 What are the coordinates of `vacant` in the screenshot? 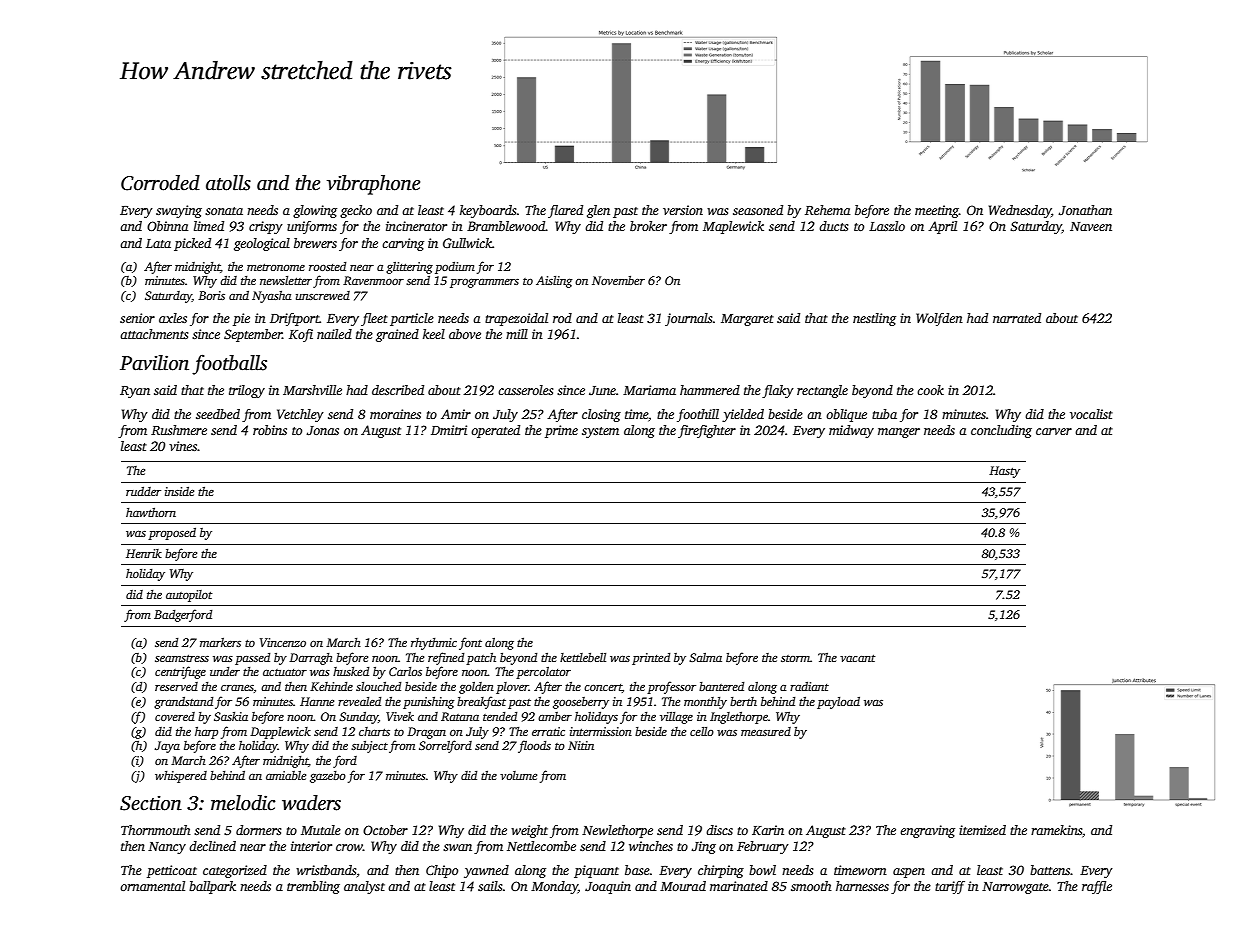 It's located at (857, 658).
